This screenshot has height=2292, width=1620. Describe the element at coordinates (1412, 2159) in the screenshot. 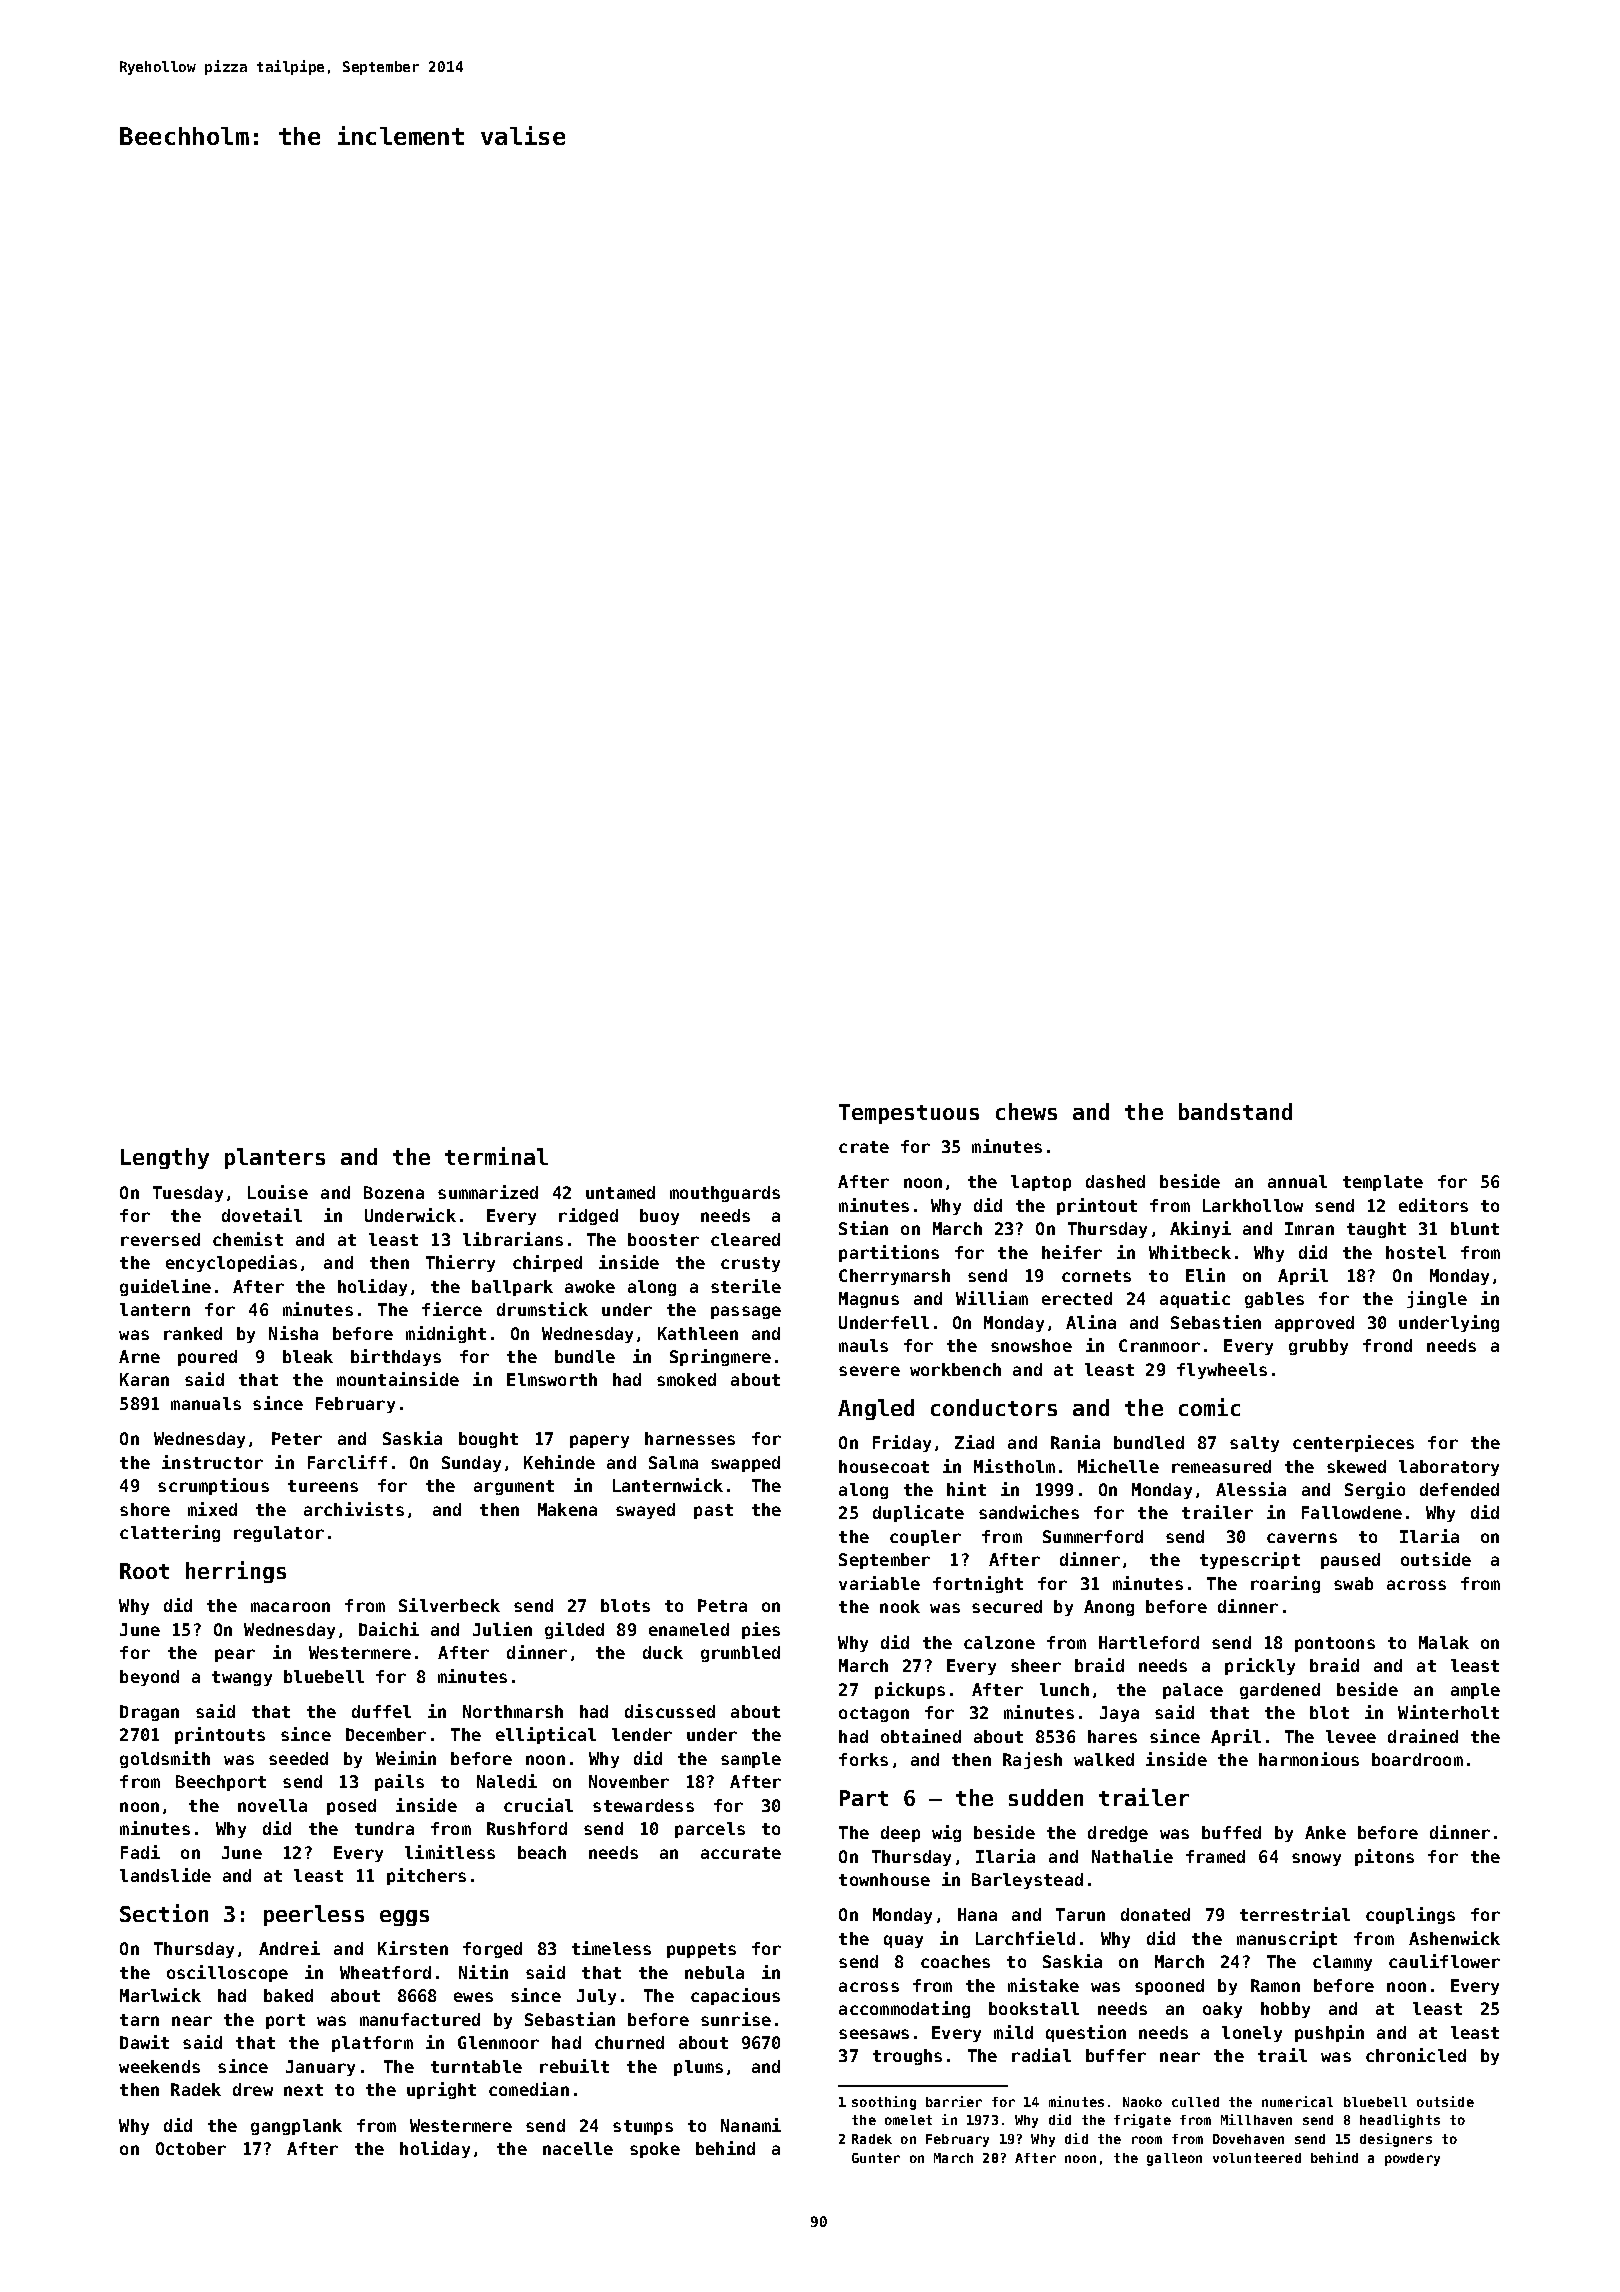

I see `powdery` at that location.
